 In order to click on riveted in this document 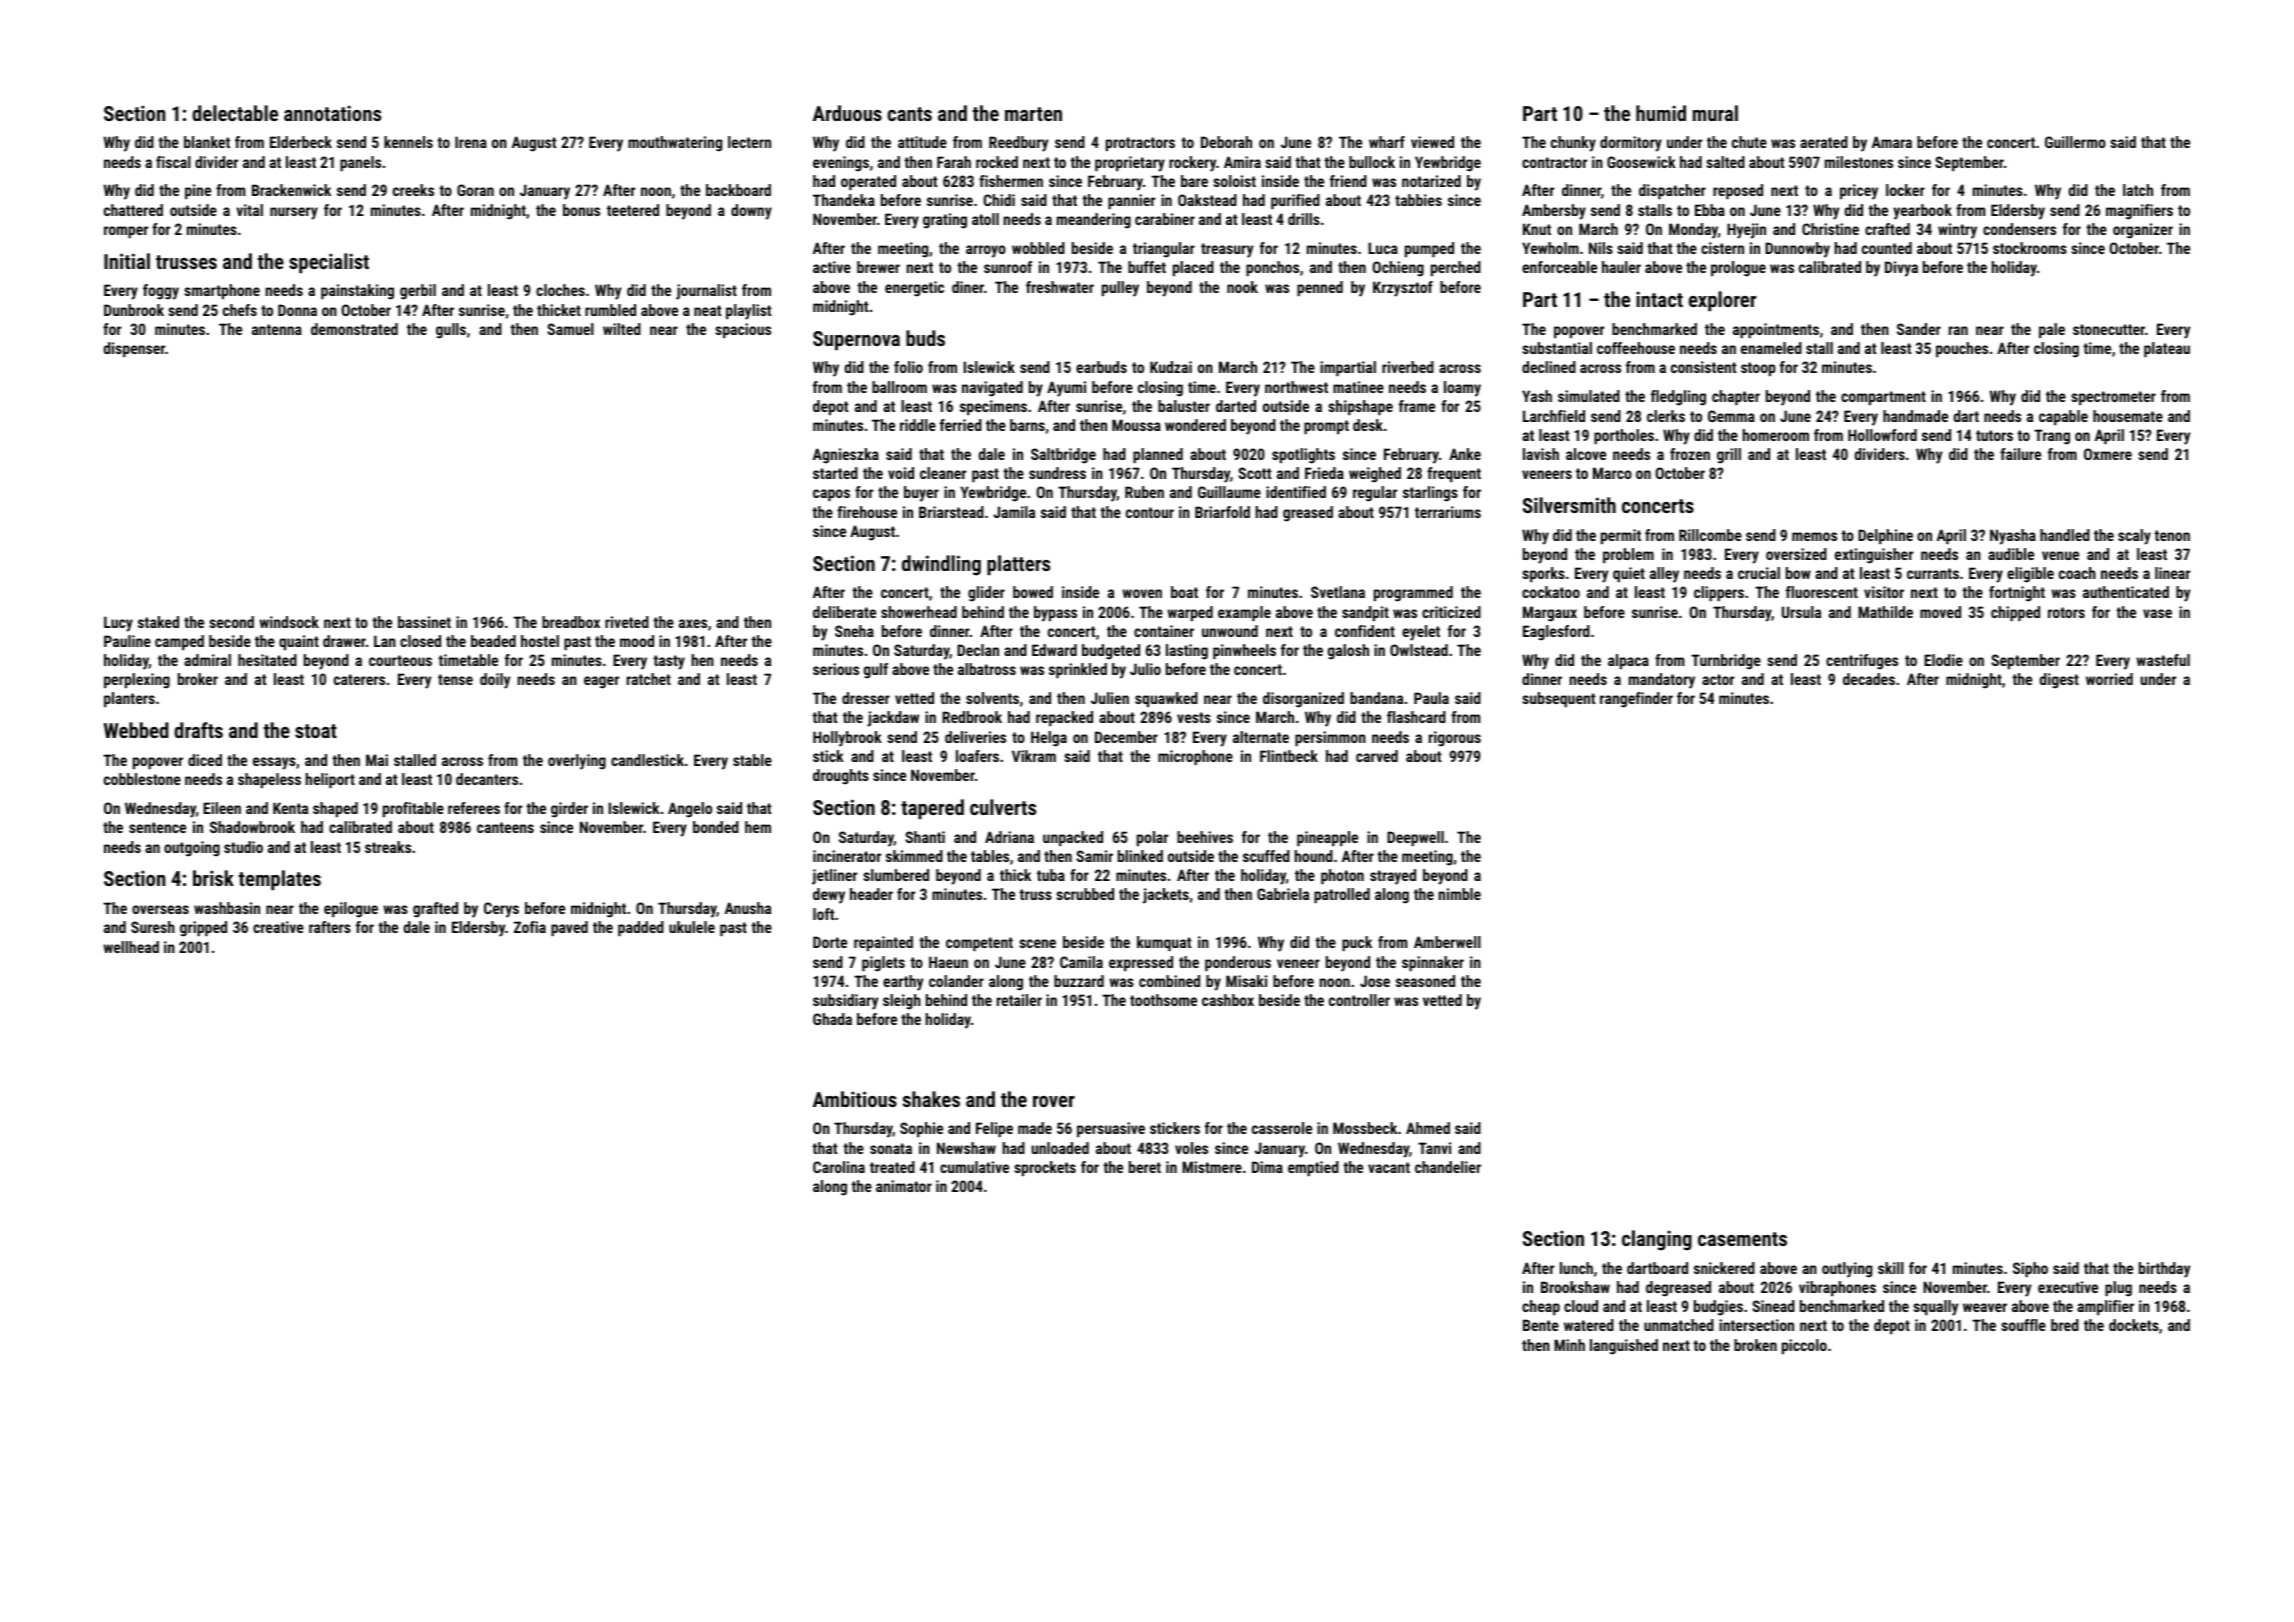, I will do `click(627, 622)`.
